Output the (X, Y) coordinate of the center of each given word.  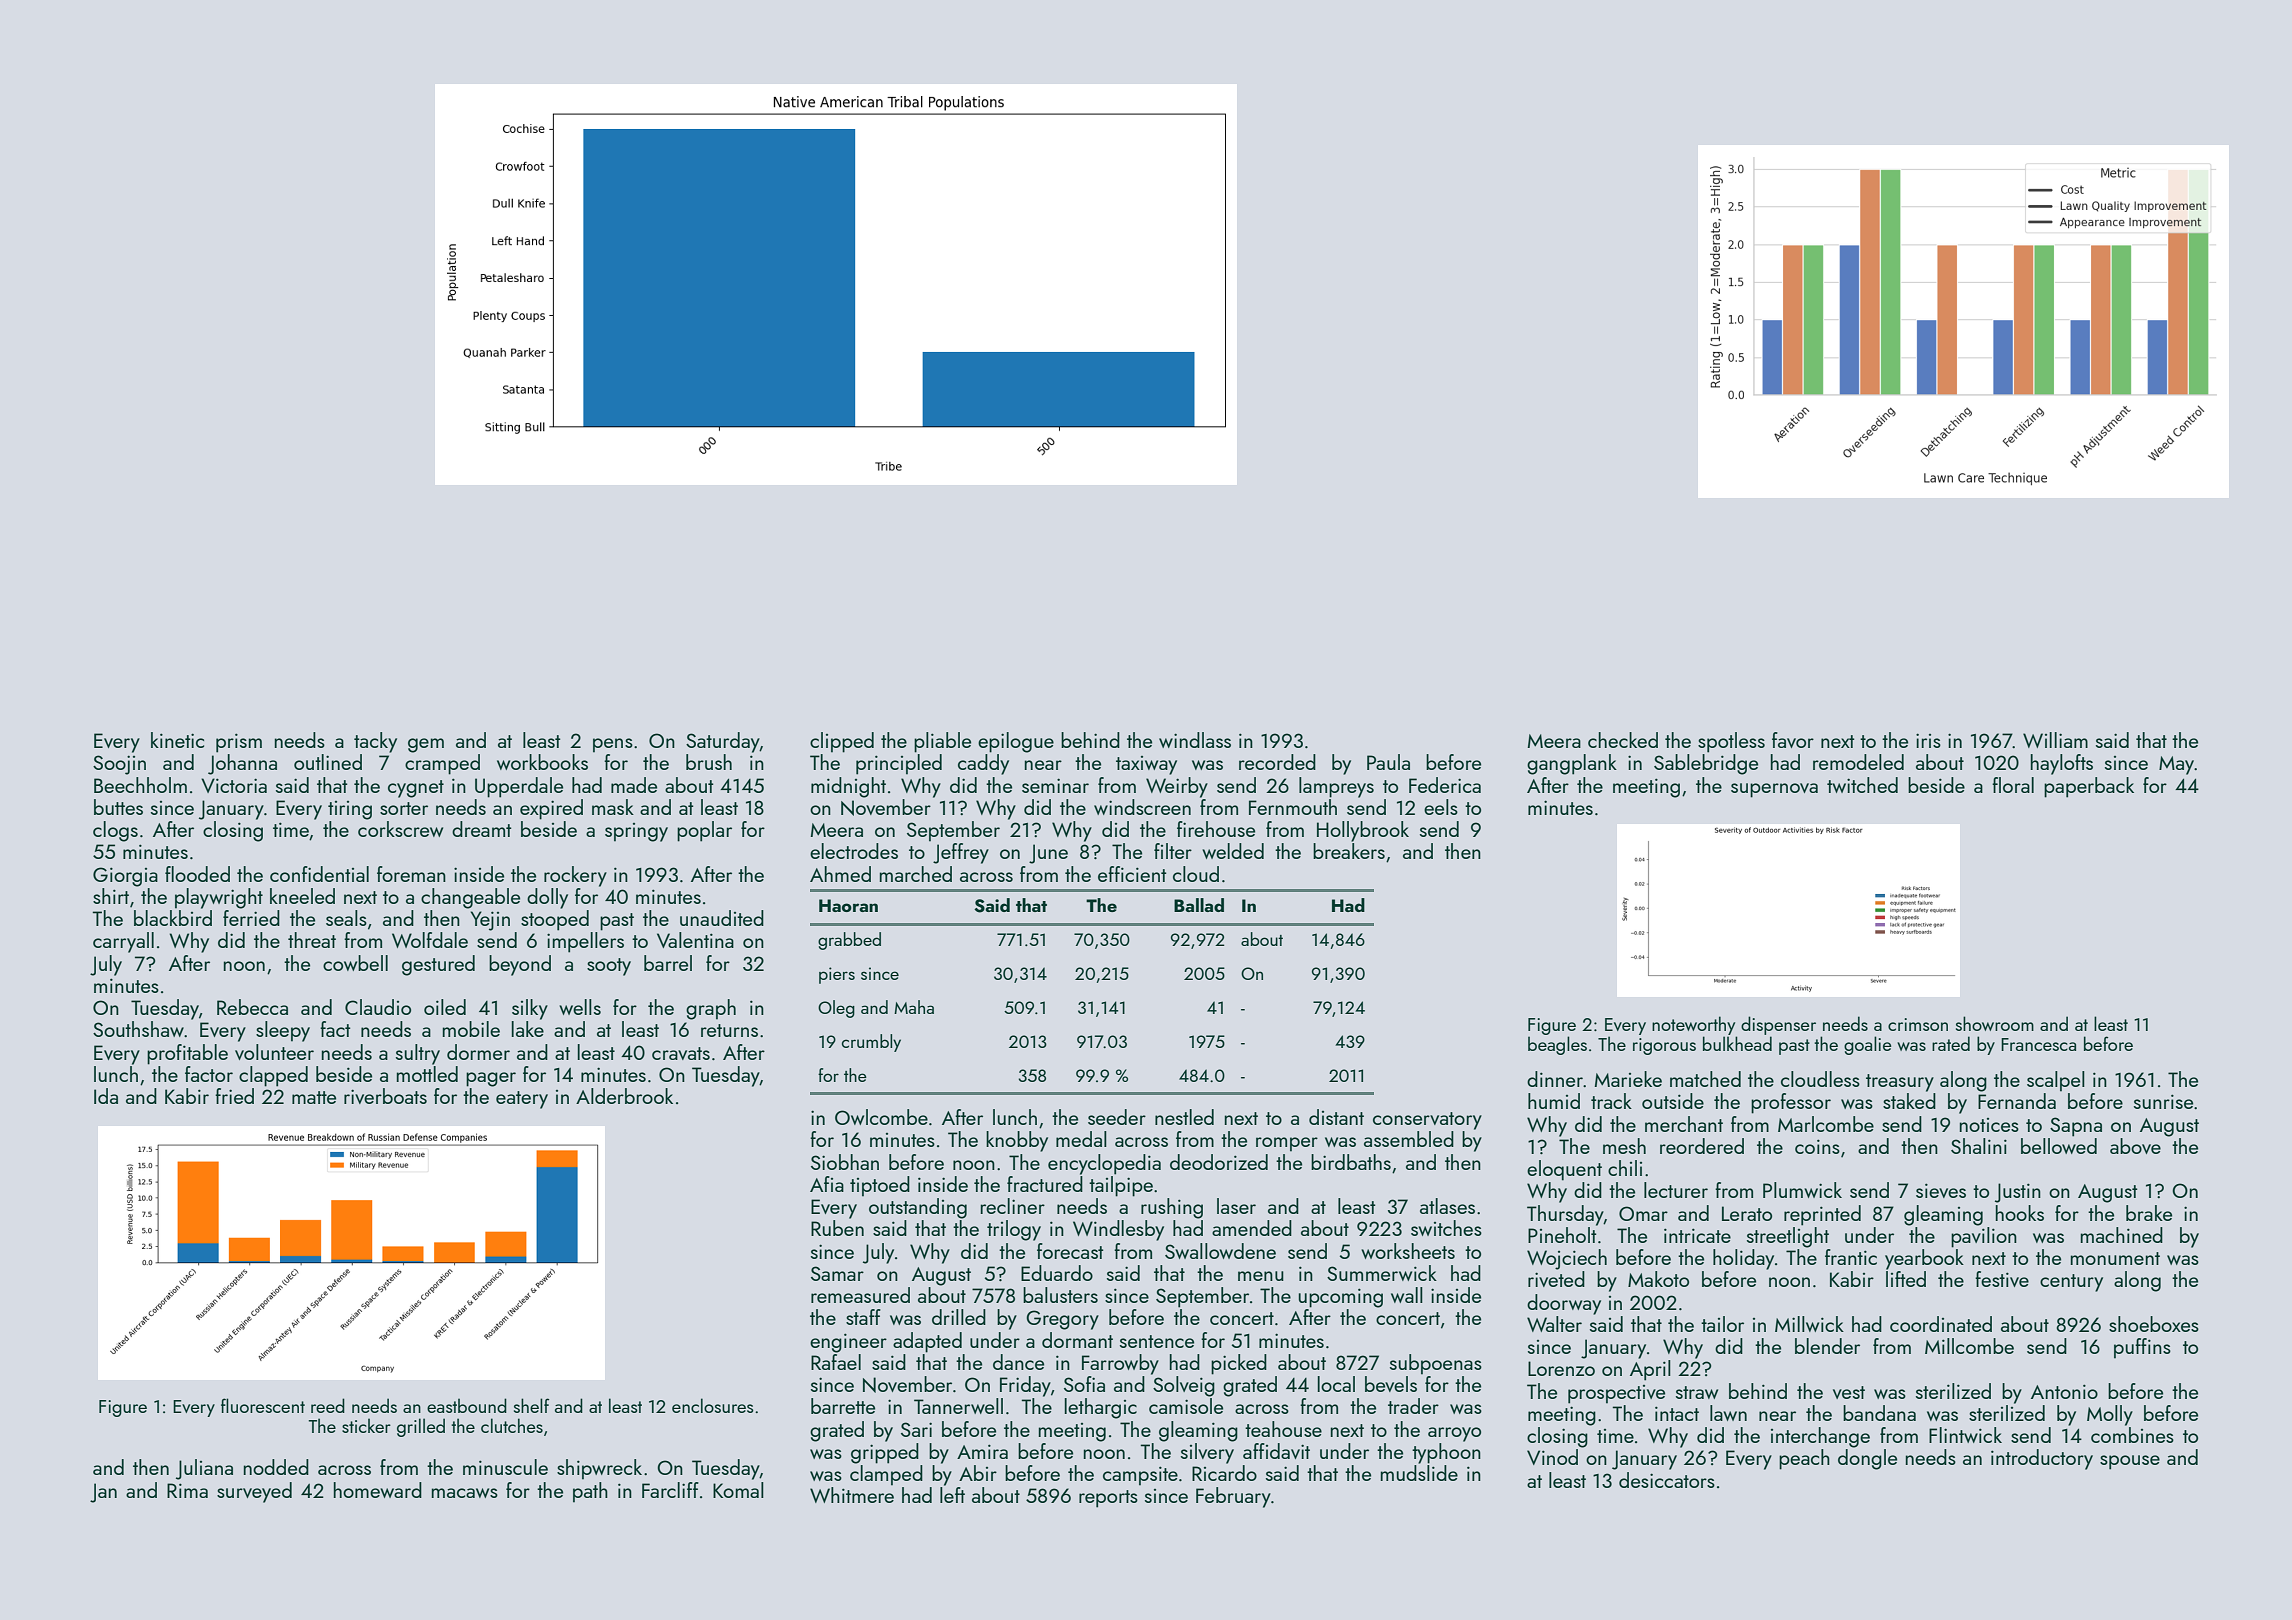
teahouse (1283, 1429)
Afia (827, 1184)
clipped (842, 742)
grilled (421, 1427)
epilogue (1016, 742)
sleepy (283, 1031)
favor (1793, 740)
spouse (2130, 1462)
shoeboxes (2154, 1324)
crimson (1918, 1024)
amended (1252, 1228)
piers (837, 975)
